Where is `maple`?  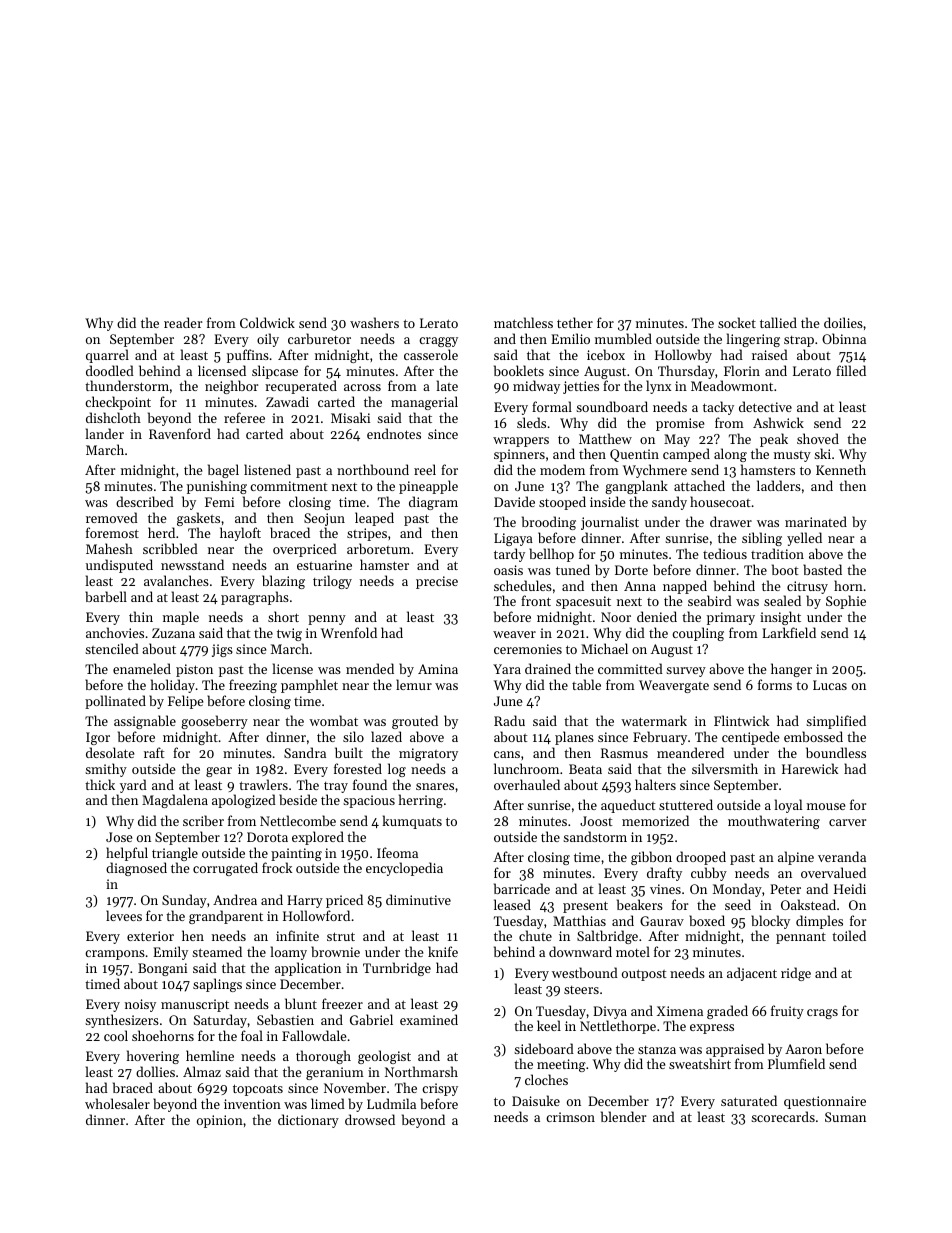
maple is located at coordinates (181, 618).
